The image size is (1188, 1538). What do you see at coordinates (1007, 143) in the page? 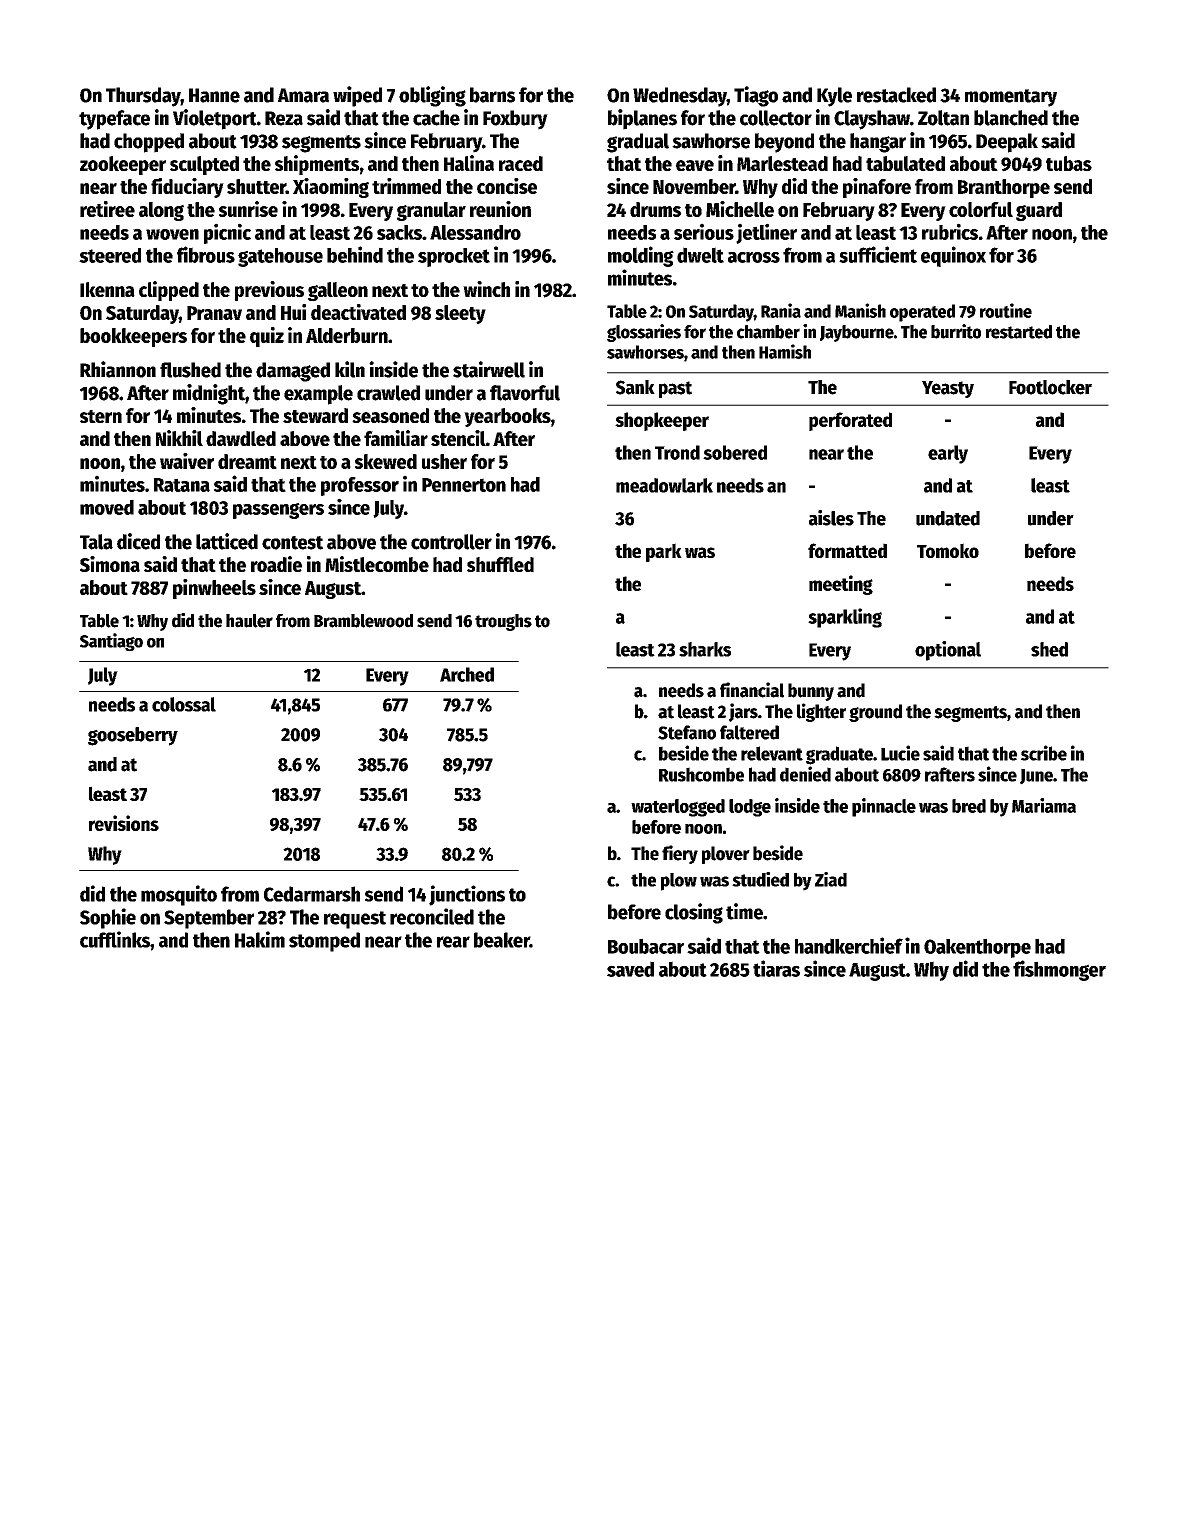
I see `Deepak` at bounding box center [1007, 143].
